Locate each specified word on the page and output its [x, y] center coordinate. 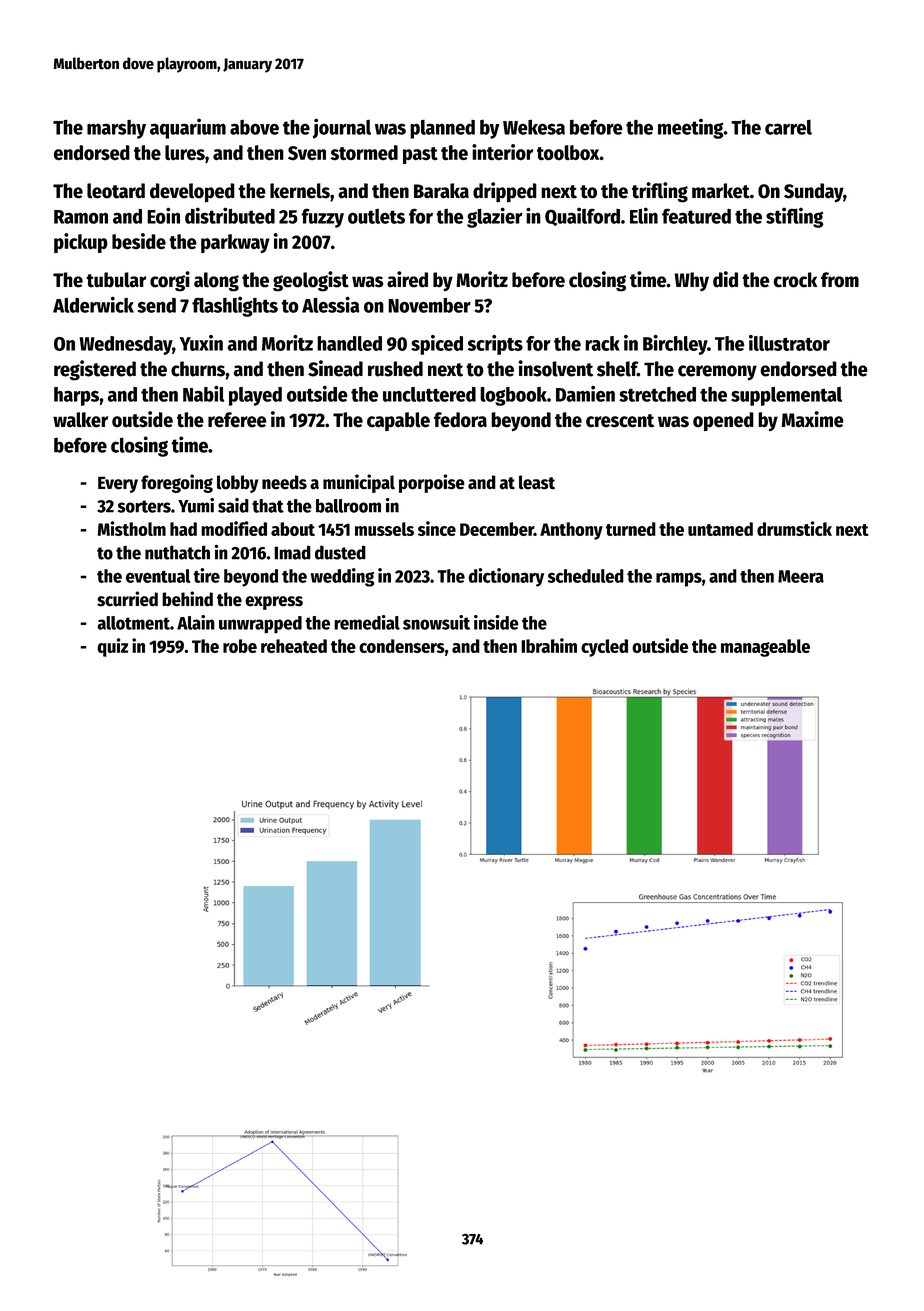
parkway [235, 243]
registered [95, 370]
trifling [660, 192]
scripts [495, 345]
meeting [691, 129]
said [233, 505]
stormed [364, 153]
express [274, 603]
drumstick [794, 528]
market [721, 191]
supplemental [786, 396]
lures [185, 153]
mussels [384, 529]
